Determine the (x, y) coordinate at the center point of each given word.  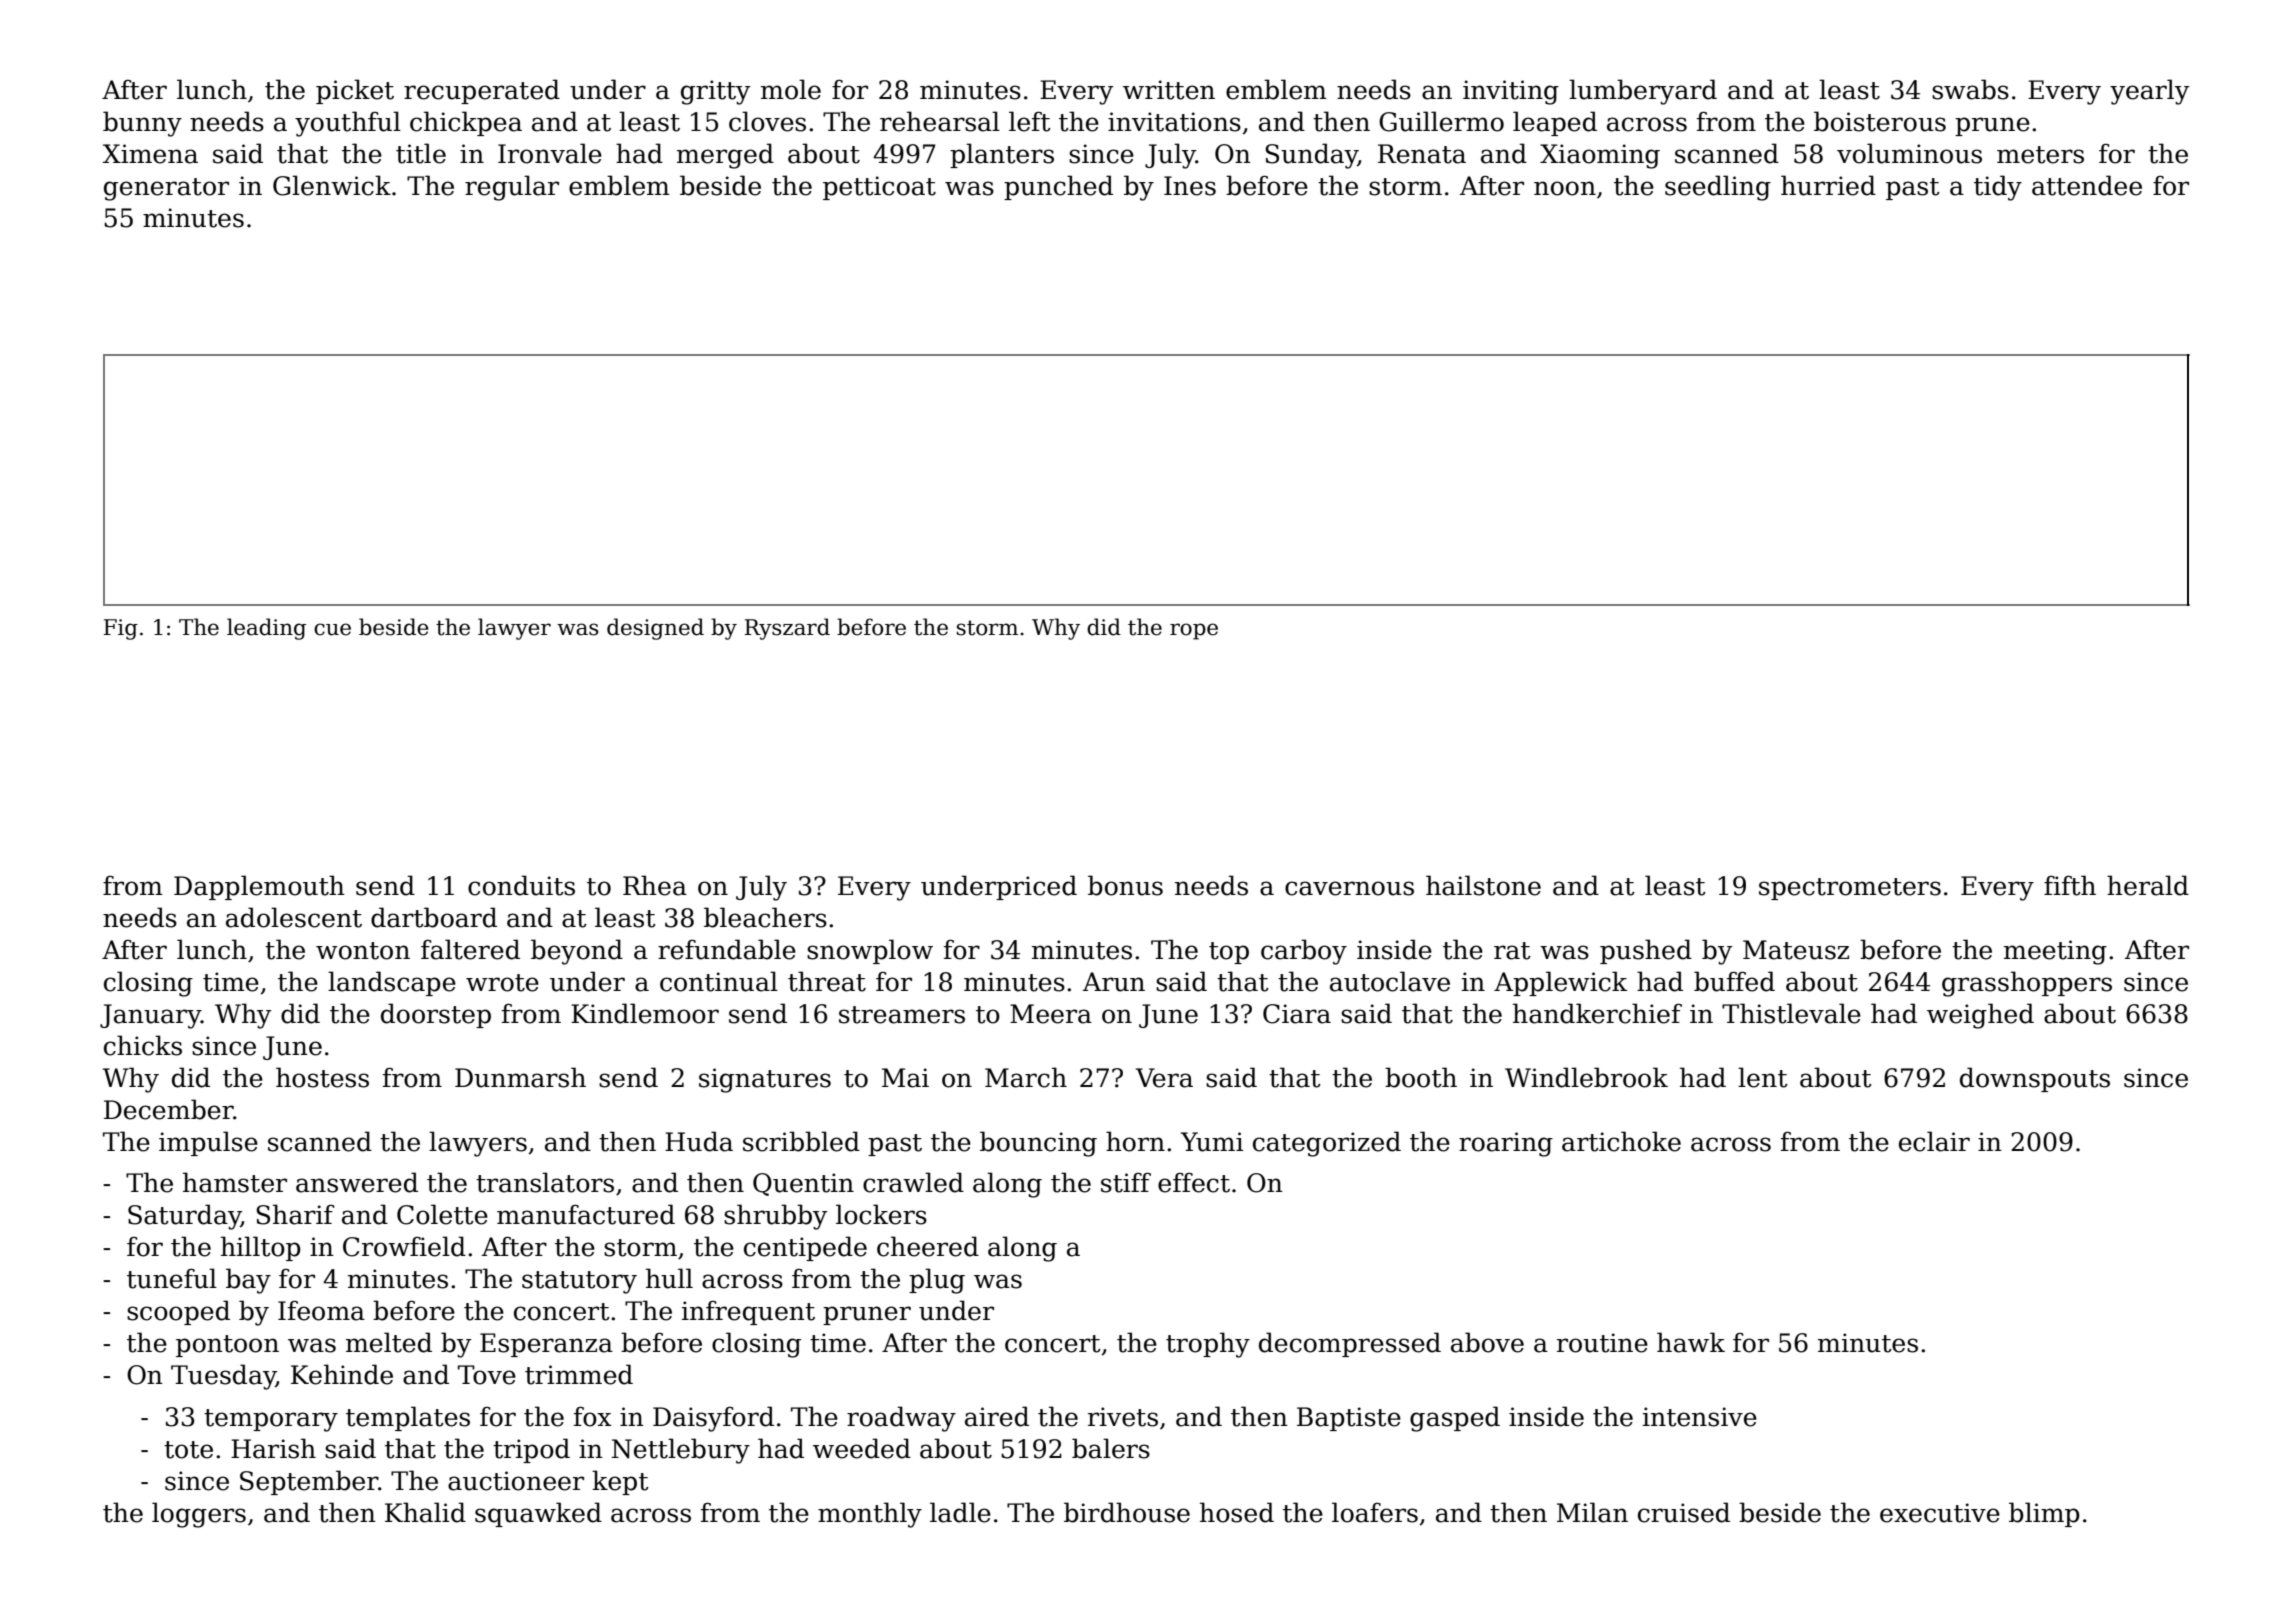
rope (1194, 631)
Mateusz (1796, 950)
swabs (1970, 89)
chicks (143, 1045)
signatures (765, 1080)
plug (937, 1281)
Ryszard (787, 629)
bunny (142, 124)
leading (266, 629)
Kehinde (342, 1374)
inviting (1511, 92)
